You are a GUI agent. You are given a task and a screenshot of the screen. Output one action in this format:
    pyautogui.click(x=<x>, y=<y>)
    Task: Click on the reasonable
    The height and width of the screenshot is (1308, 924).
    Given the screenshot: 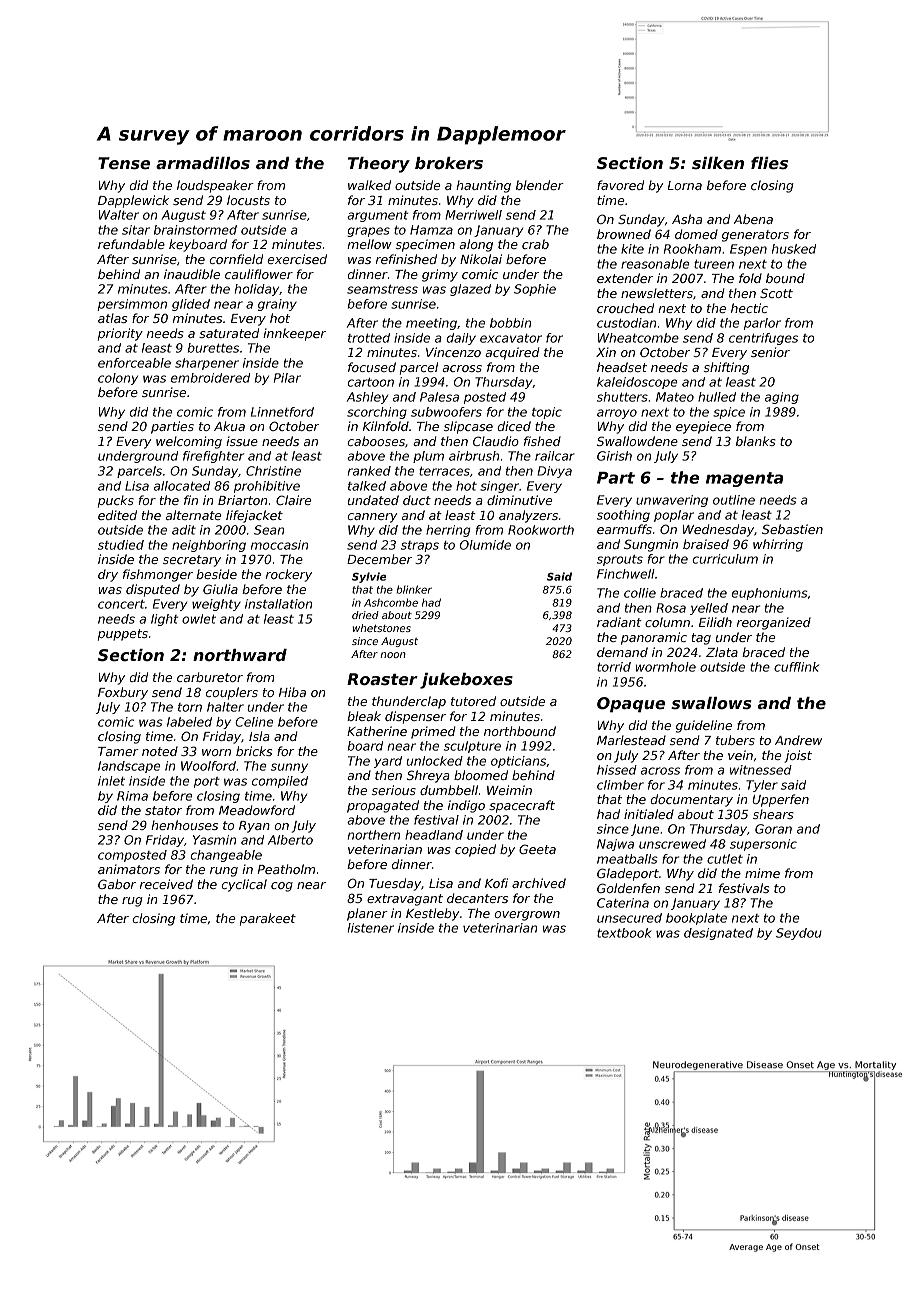 What is the action you would take?
    pyautogui.click(x=655, y=264)
